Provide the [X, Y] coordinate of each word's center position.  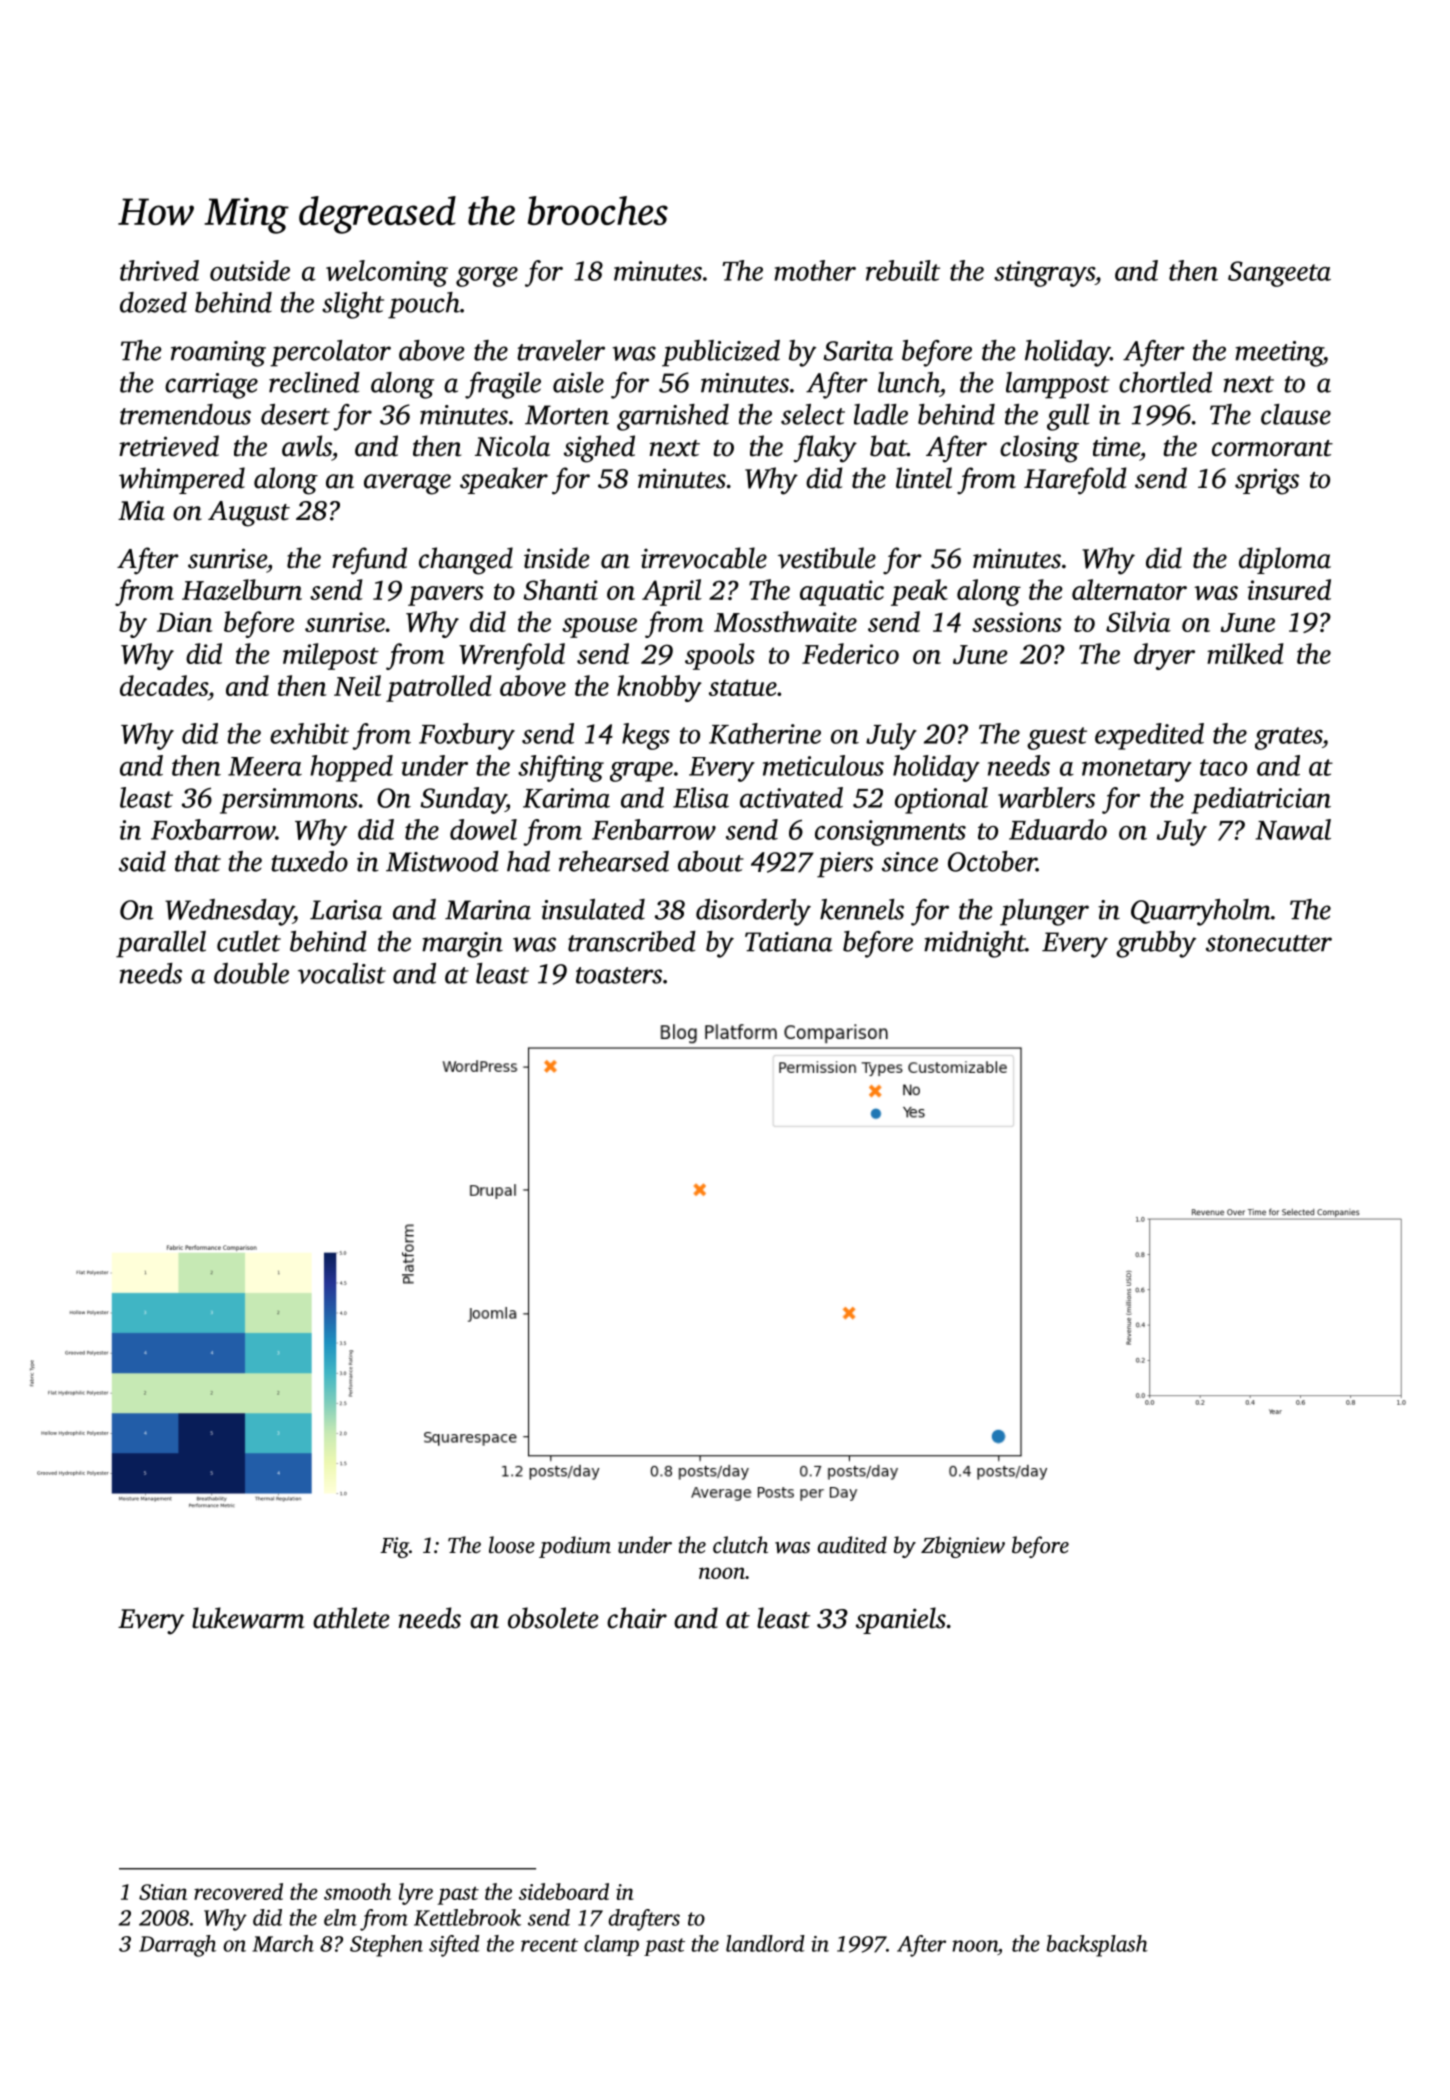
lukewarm [248, 1618]
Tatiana [788, 942]
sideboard [564, 1891]
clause [1296, 414]
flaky [825, 449]
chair [637, 1618]
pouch [424, 305]
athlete [351, 1618]
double [251, 973]
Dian [185, 622]
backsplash [1097, 1946]
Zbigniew [963, 1547]
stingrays [1044, 274]
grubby [1156, 944]
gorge [487, 277]
